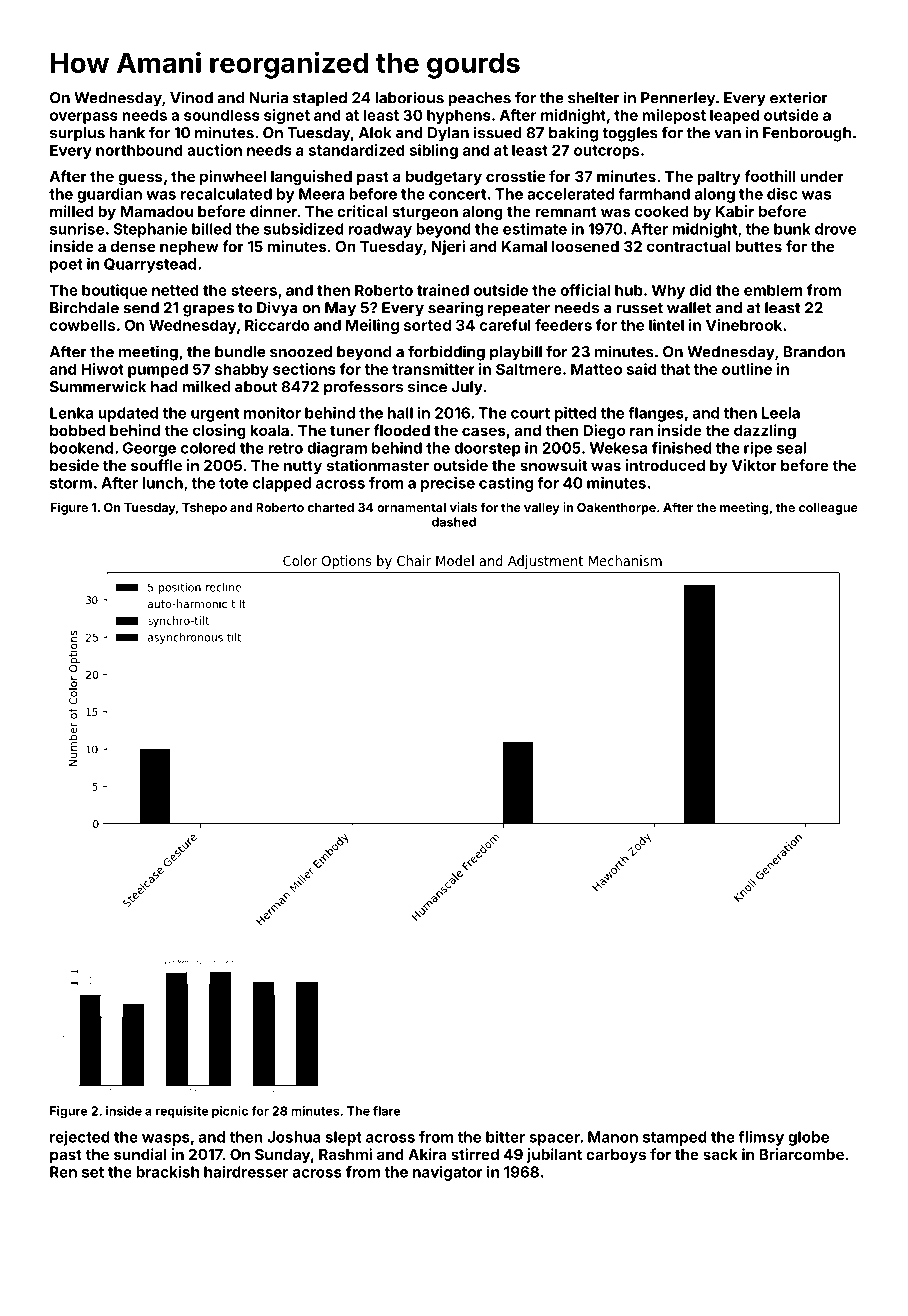 This document has height=1316, width=908. I want to click on Tshepo, so click(204, 509).
